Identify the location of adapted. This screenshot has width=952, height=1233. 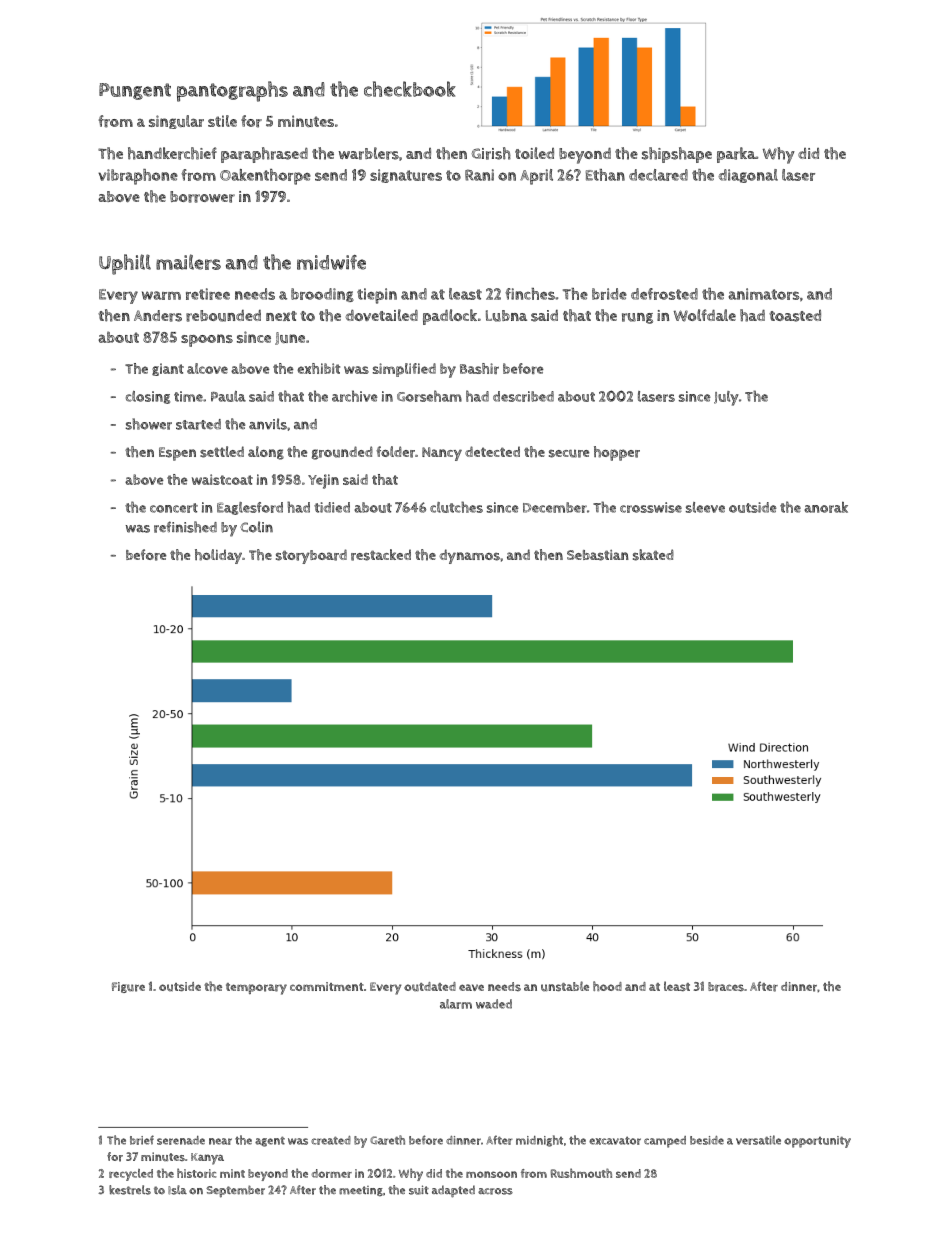
(453, 1191).
